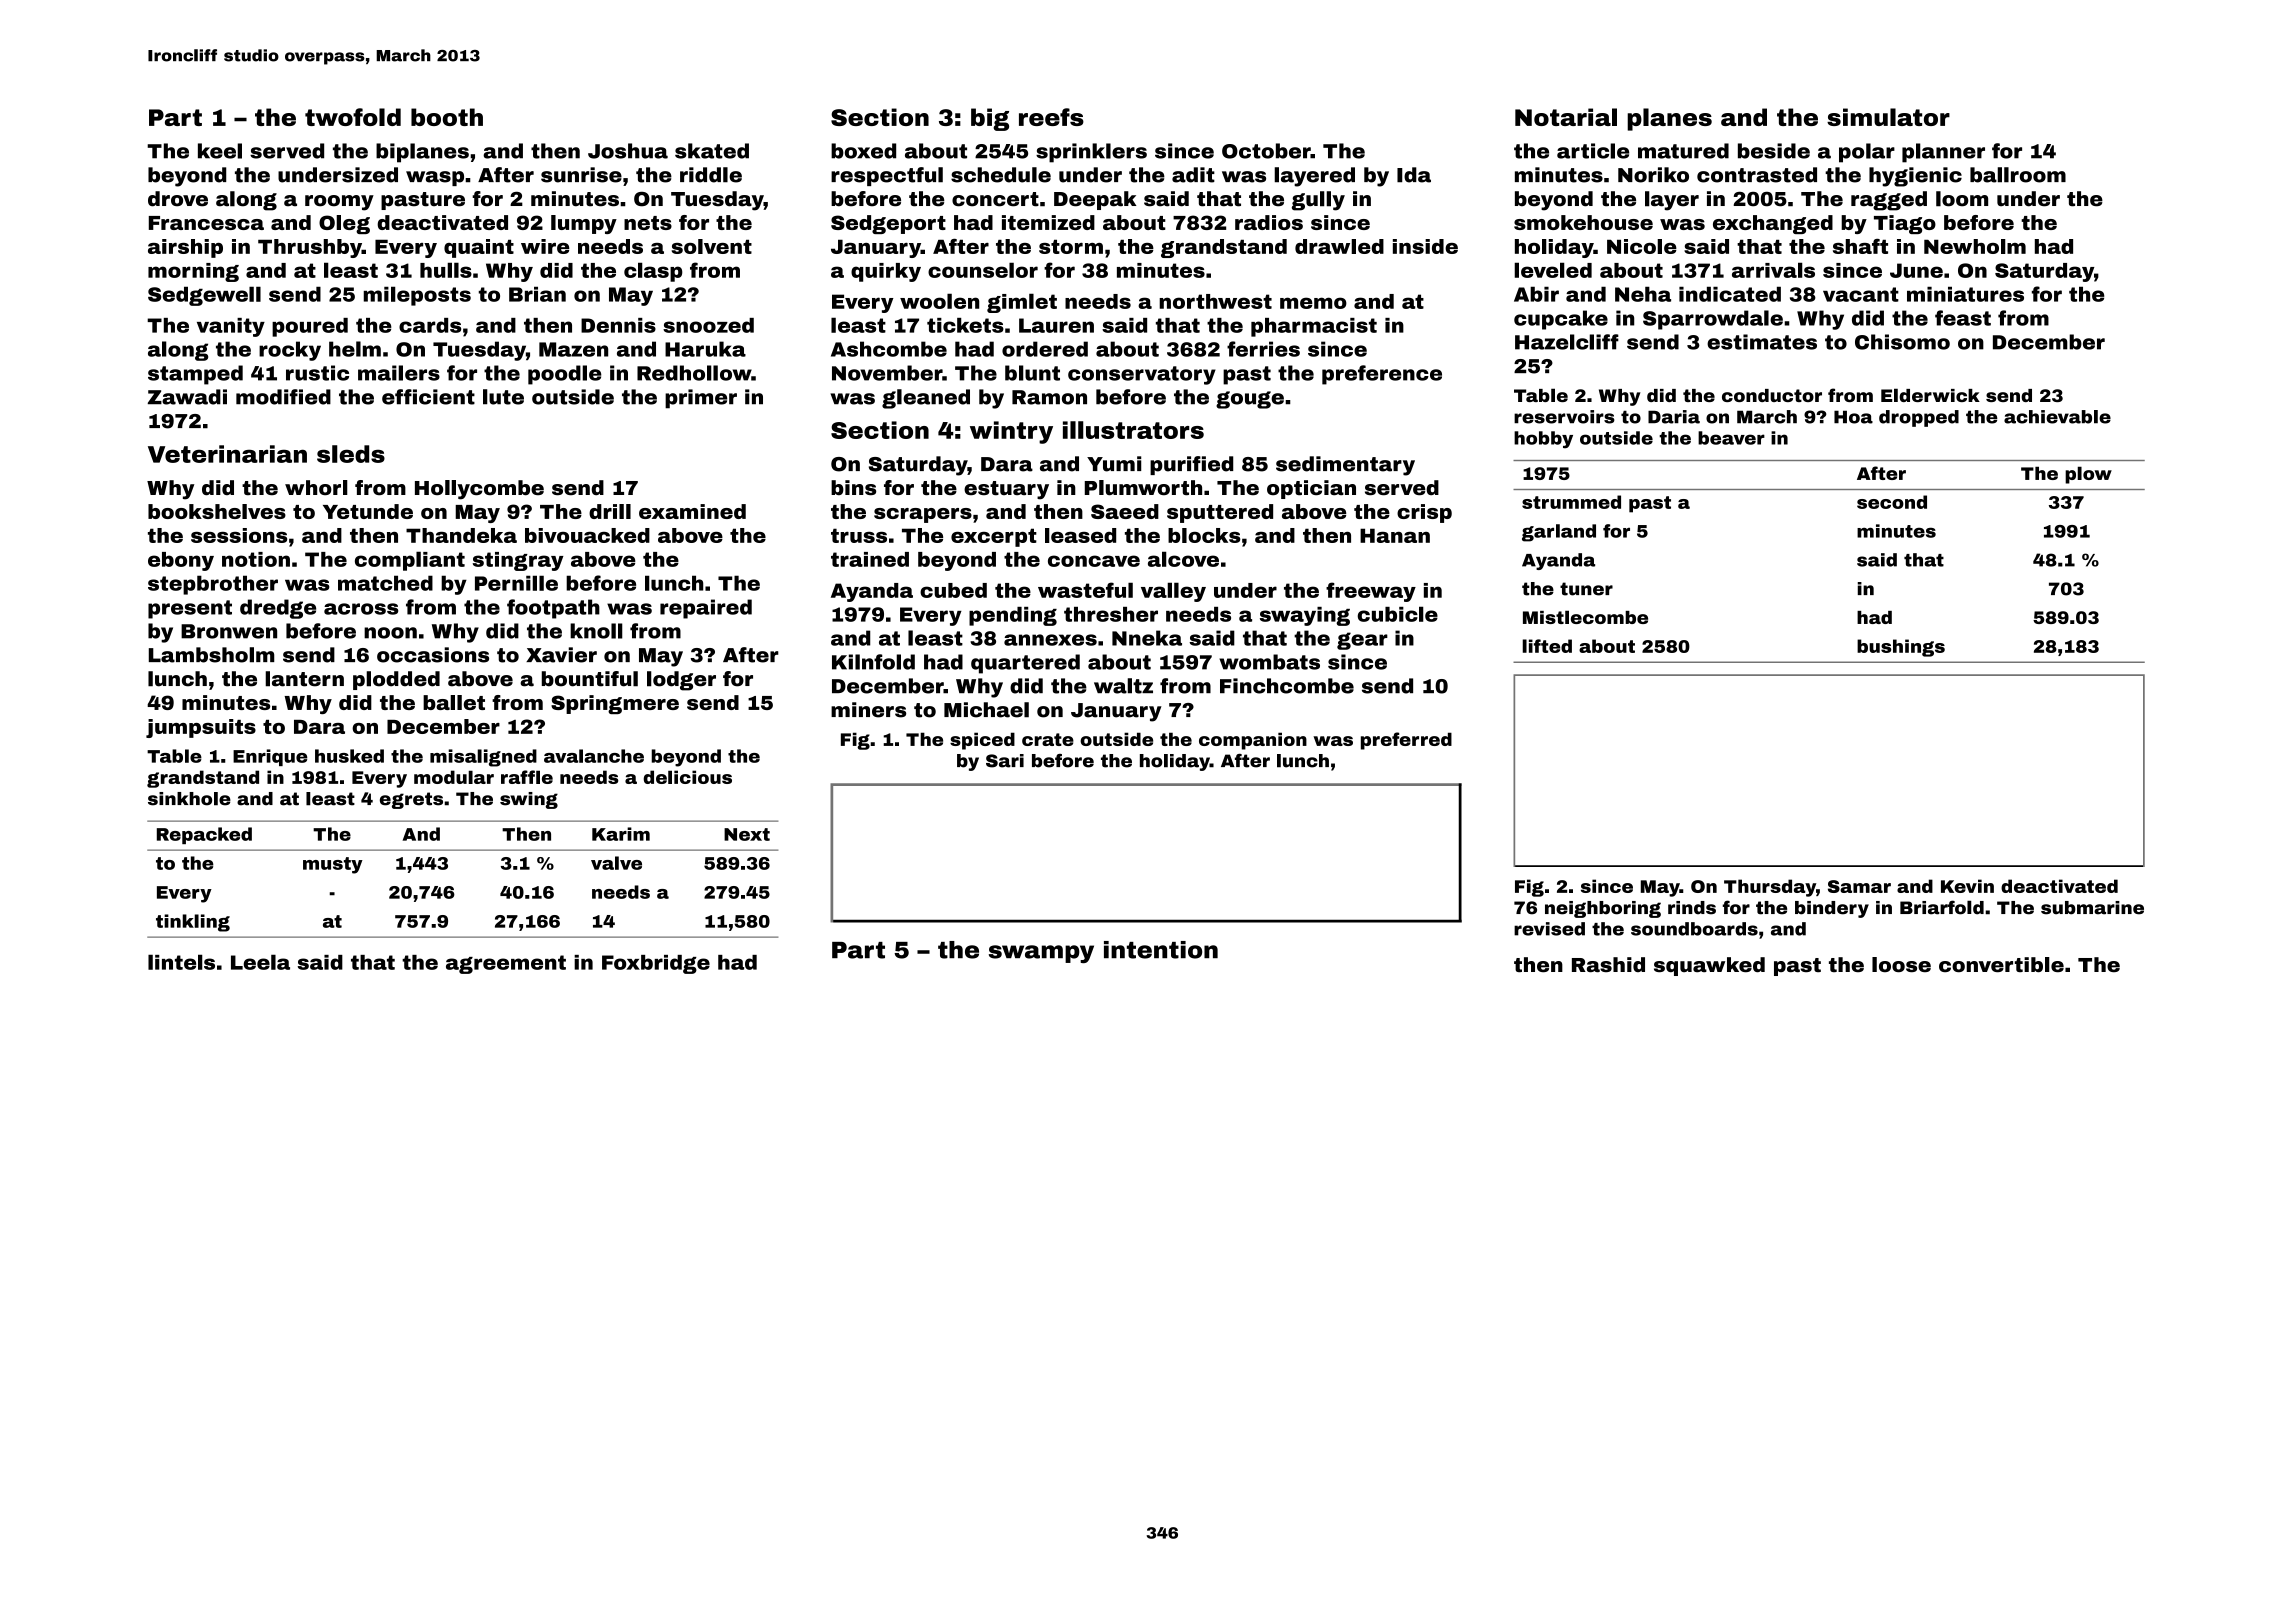  I want to click on Foxbridge, so click(656, 964).
